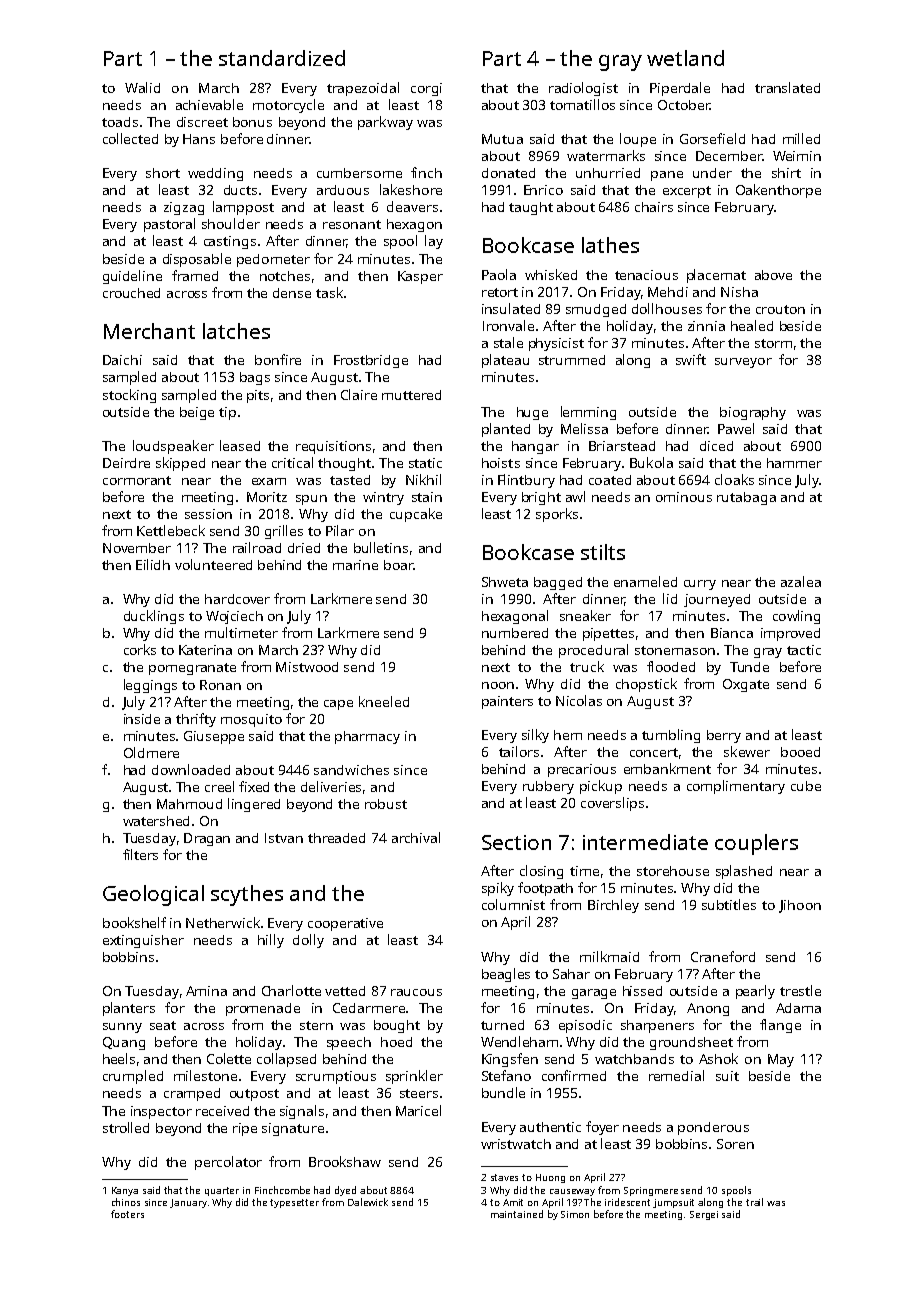 The image size is (924, 1308). What do you see at coordinates (122, 360) in the screenshot?
I see `Daichi` at bounding box center [122, 360].
